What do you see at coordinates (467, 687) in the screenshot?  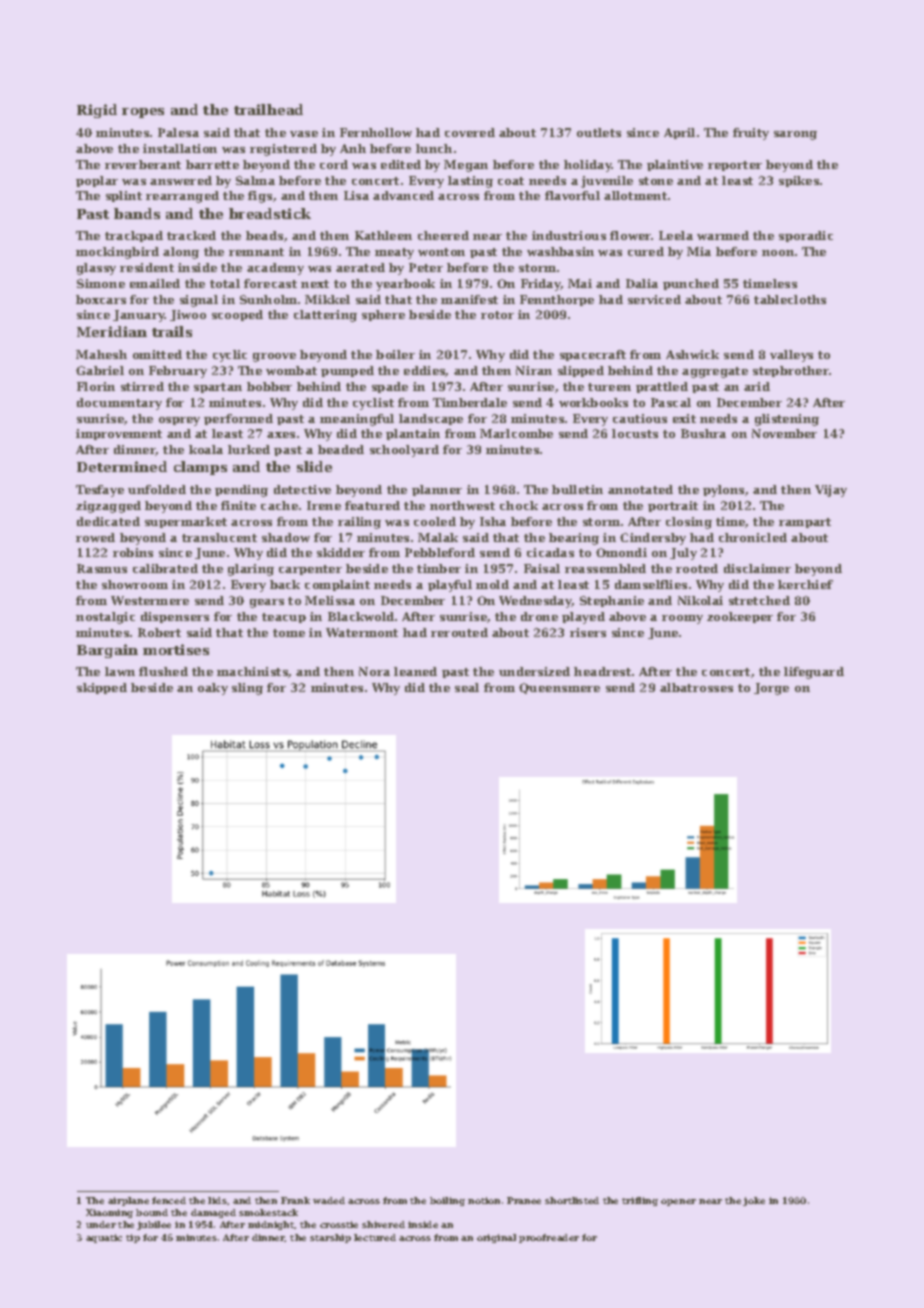 I see `seal` at bounding box center [467, 687].
